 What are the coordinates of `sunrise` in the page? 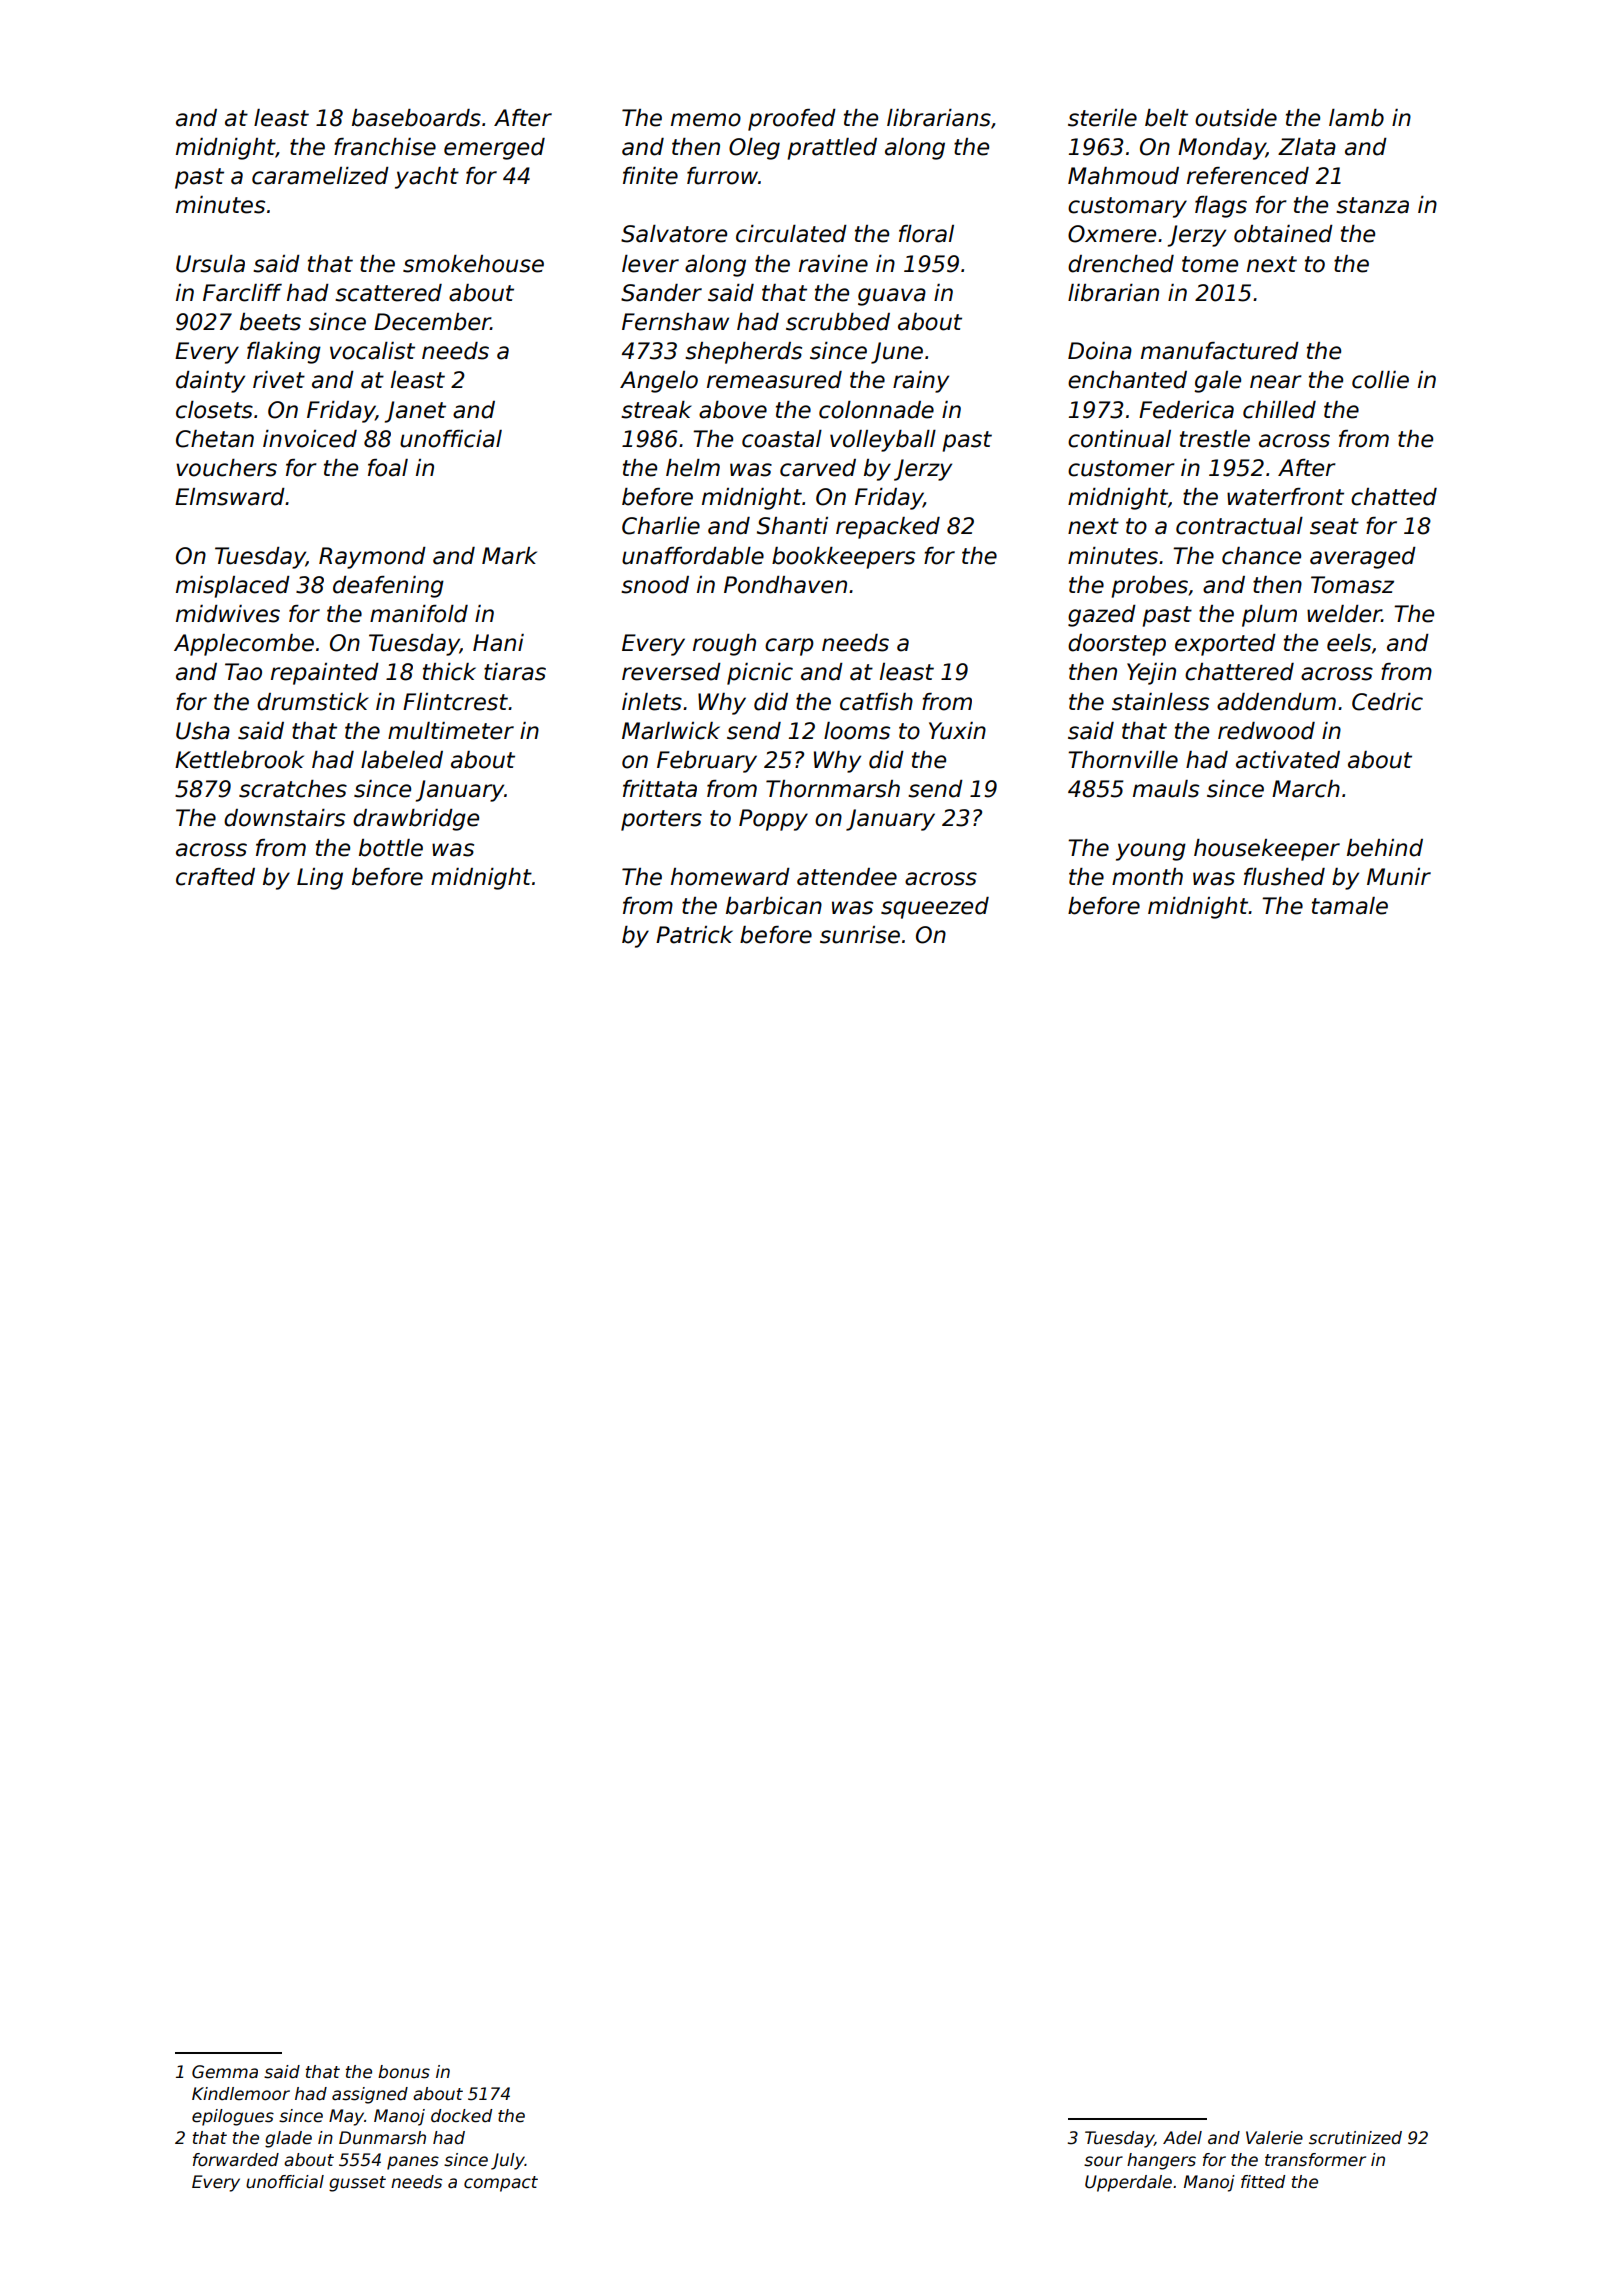 It's located at (860, 935).
